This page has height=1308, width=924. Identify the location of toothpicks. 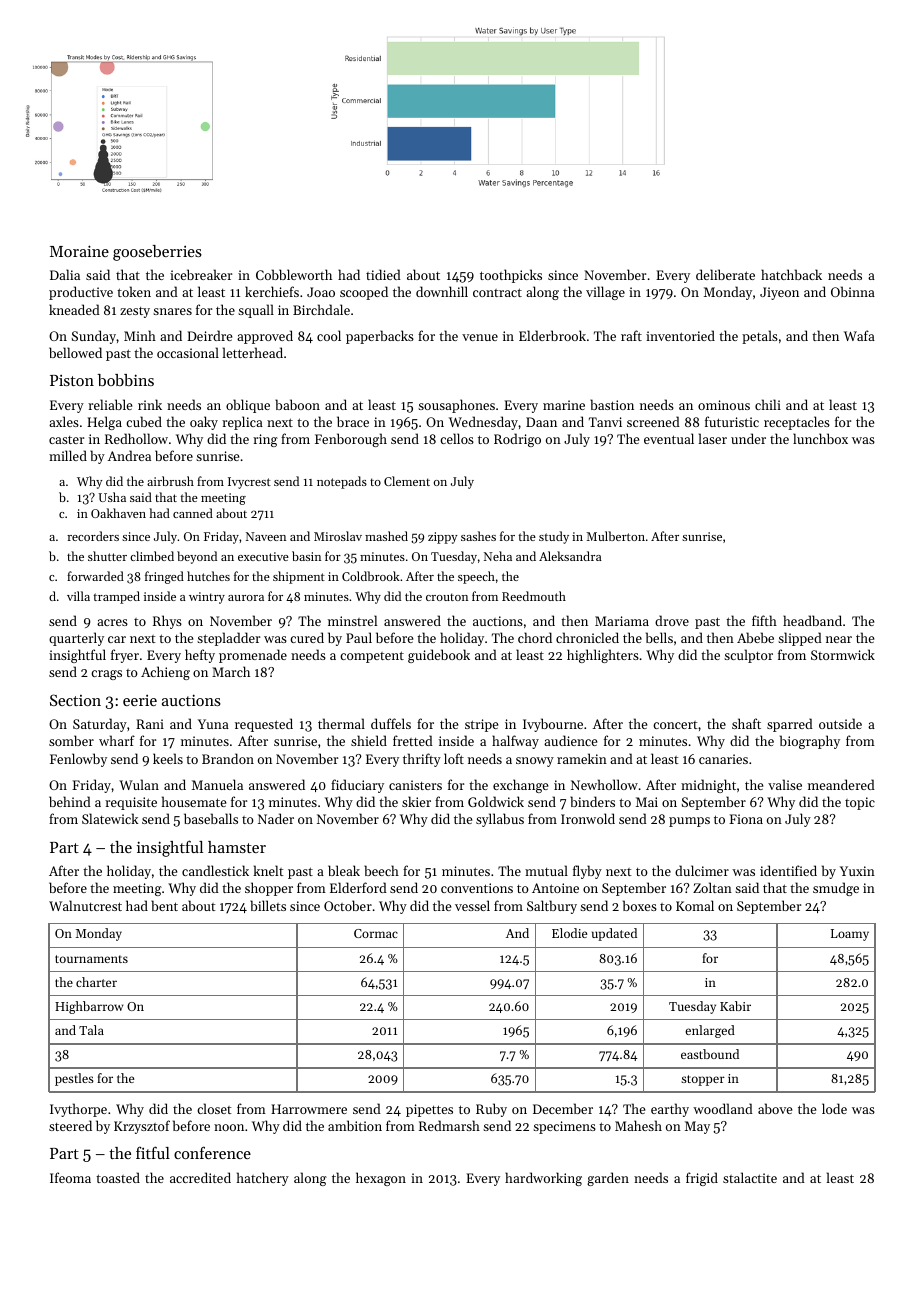
(511, 276).
